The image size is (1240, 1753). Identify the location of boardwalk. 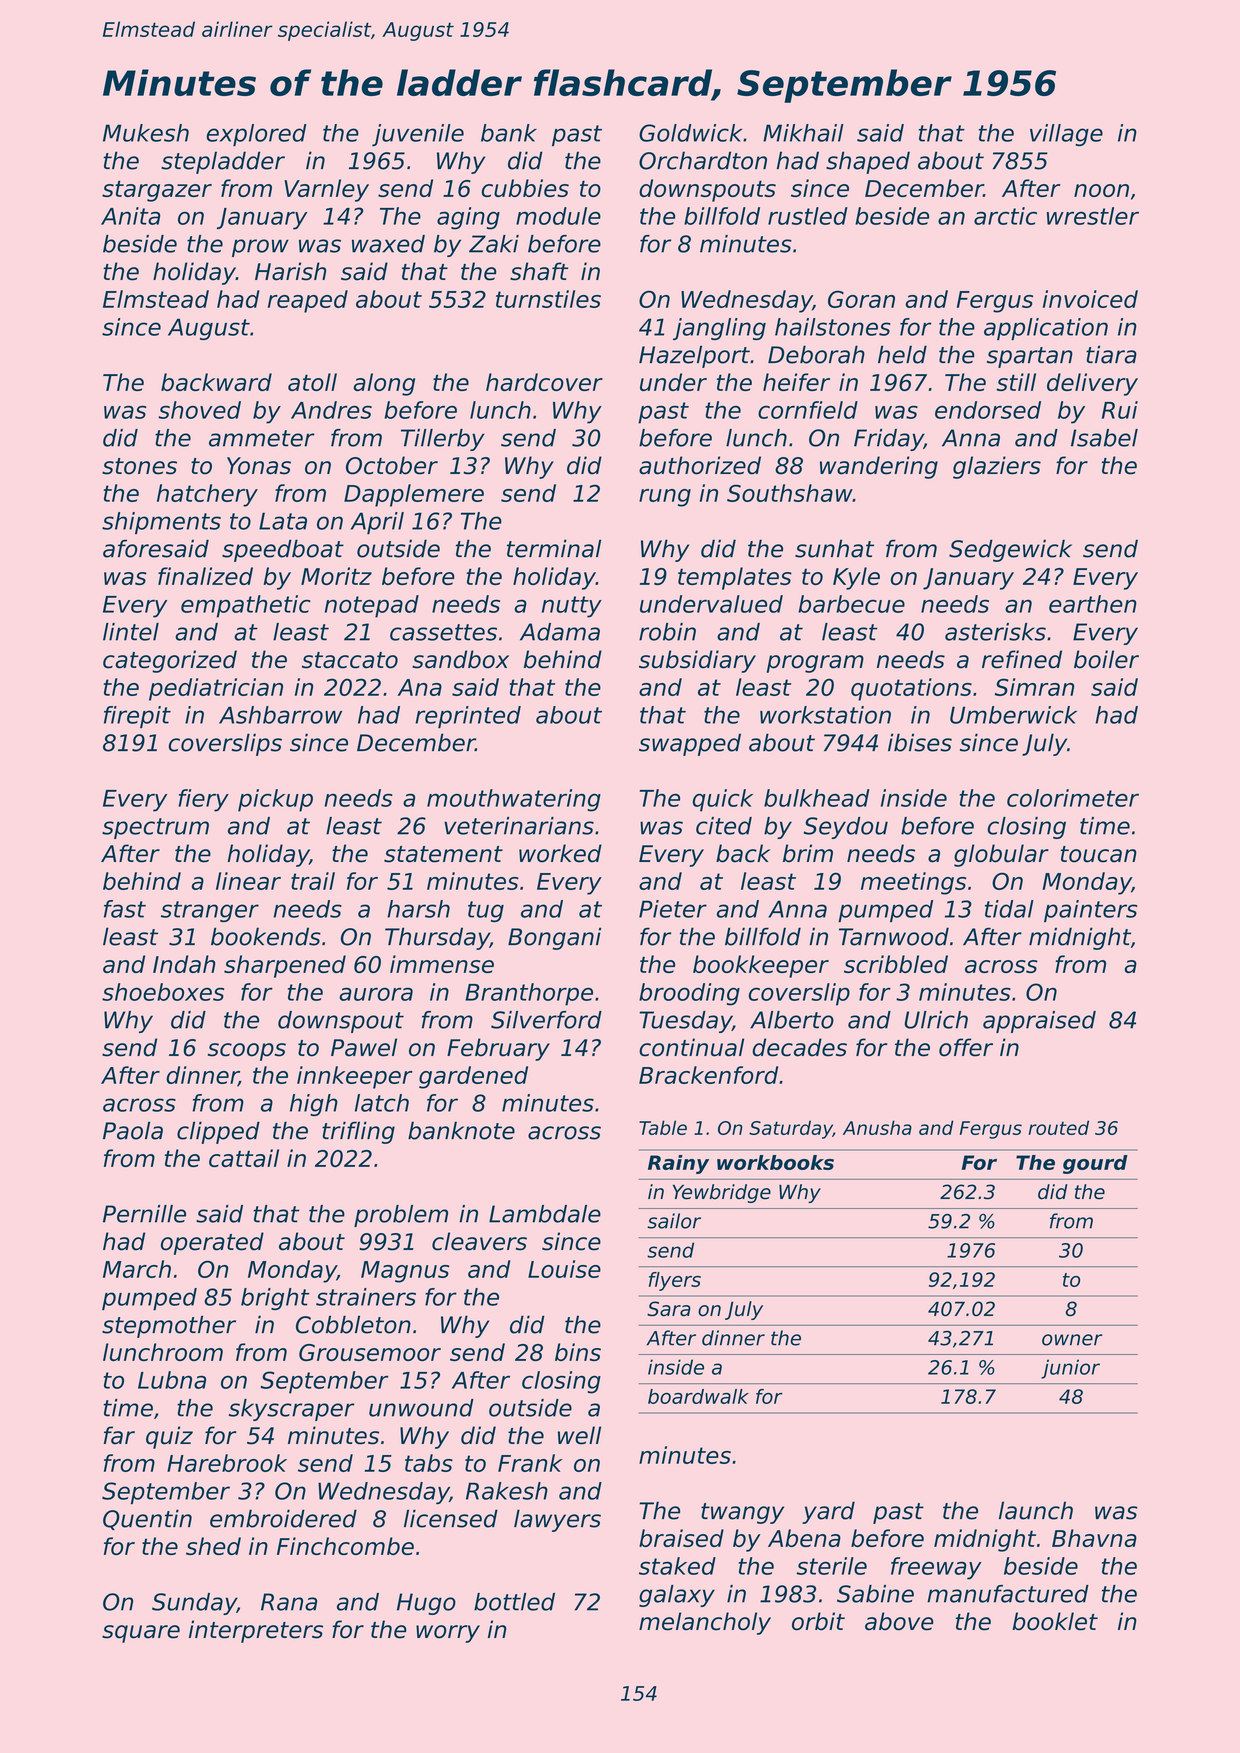
(698, 1396).
